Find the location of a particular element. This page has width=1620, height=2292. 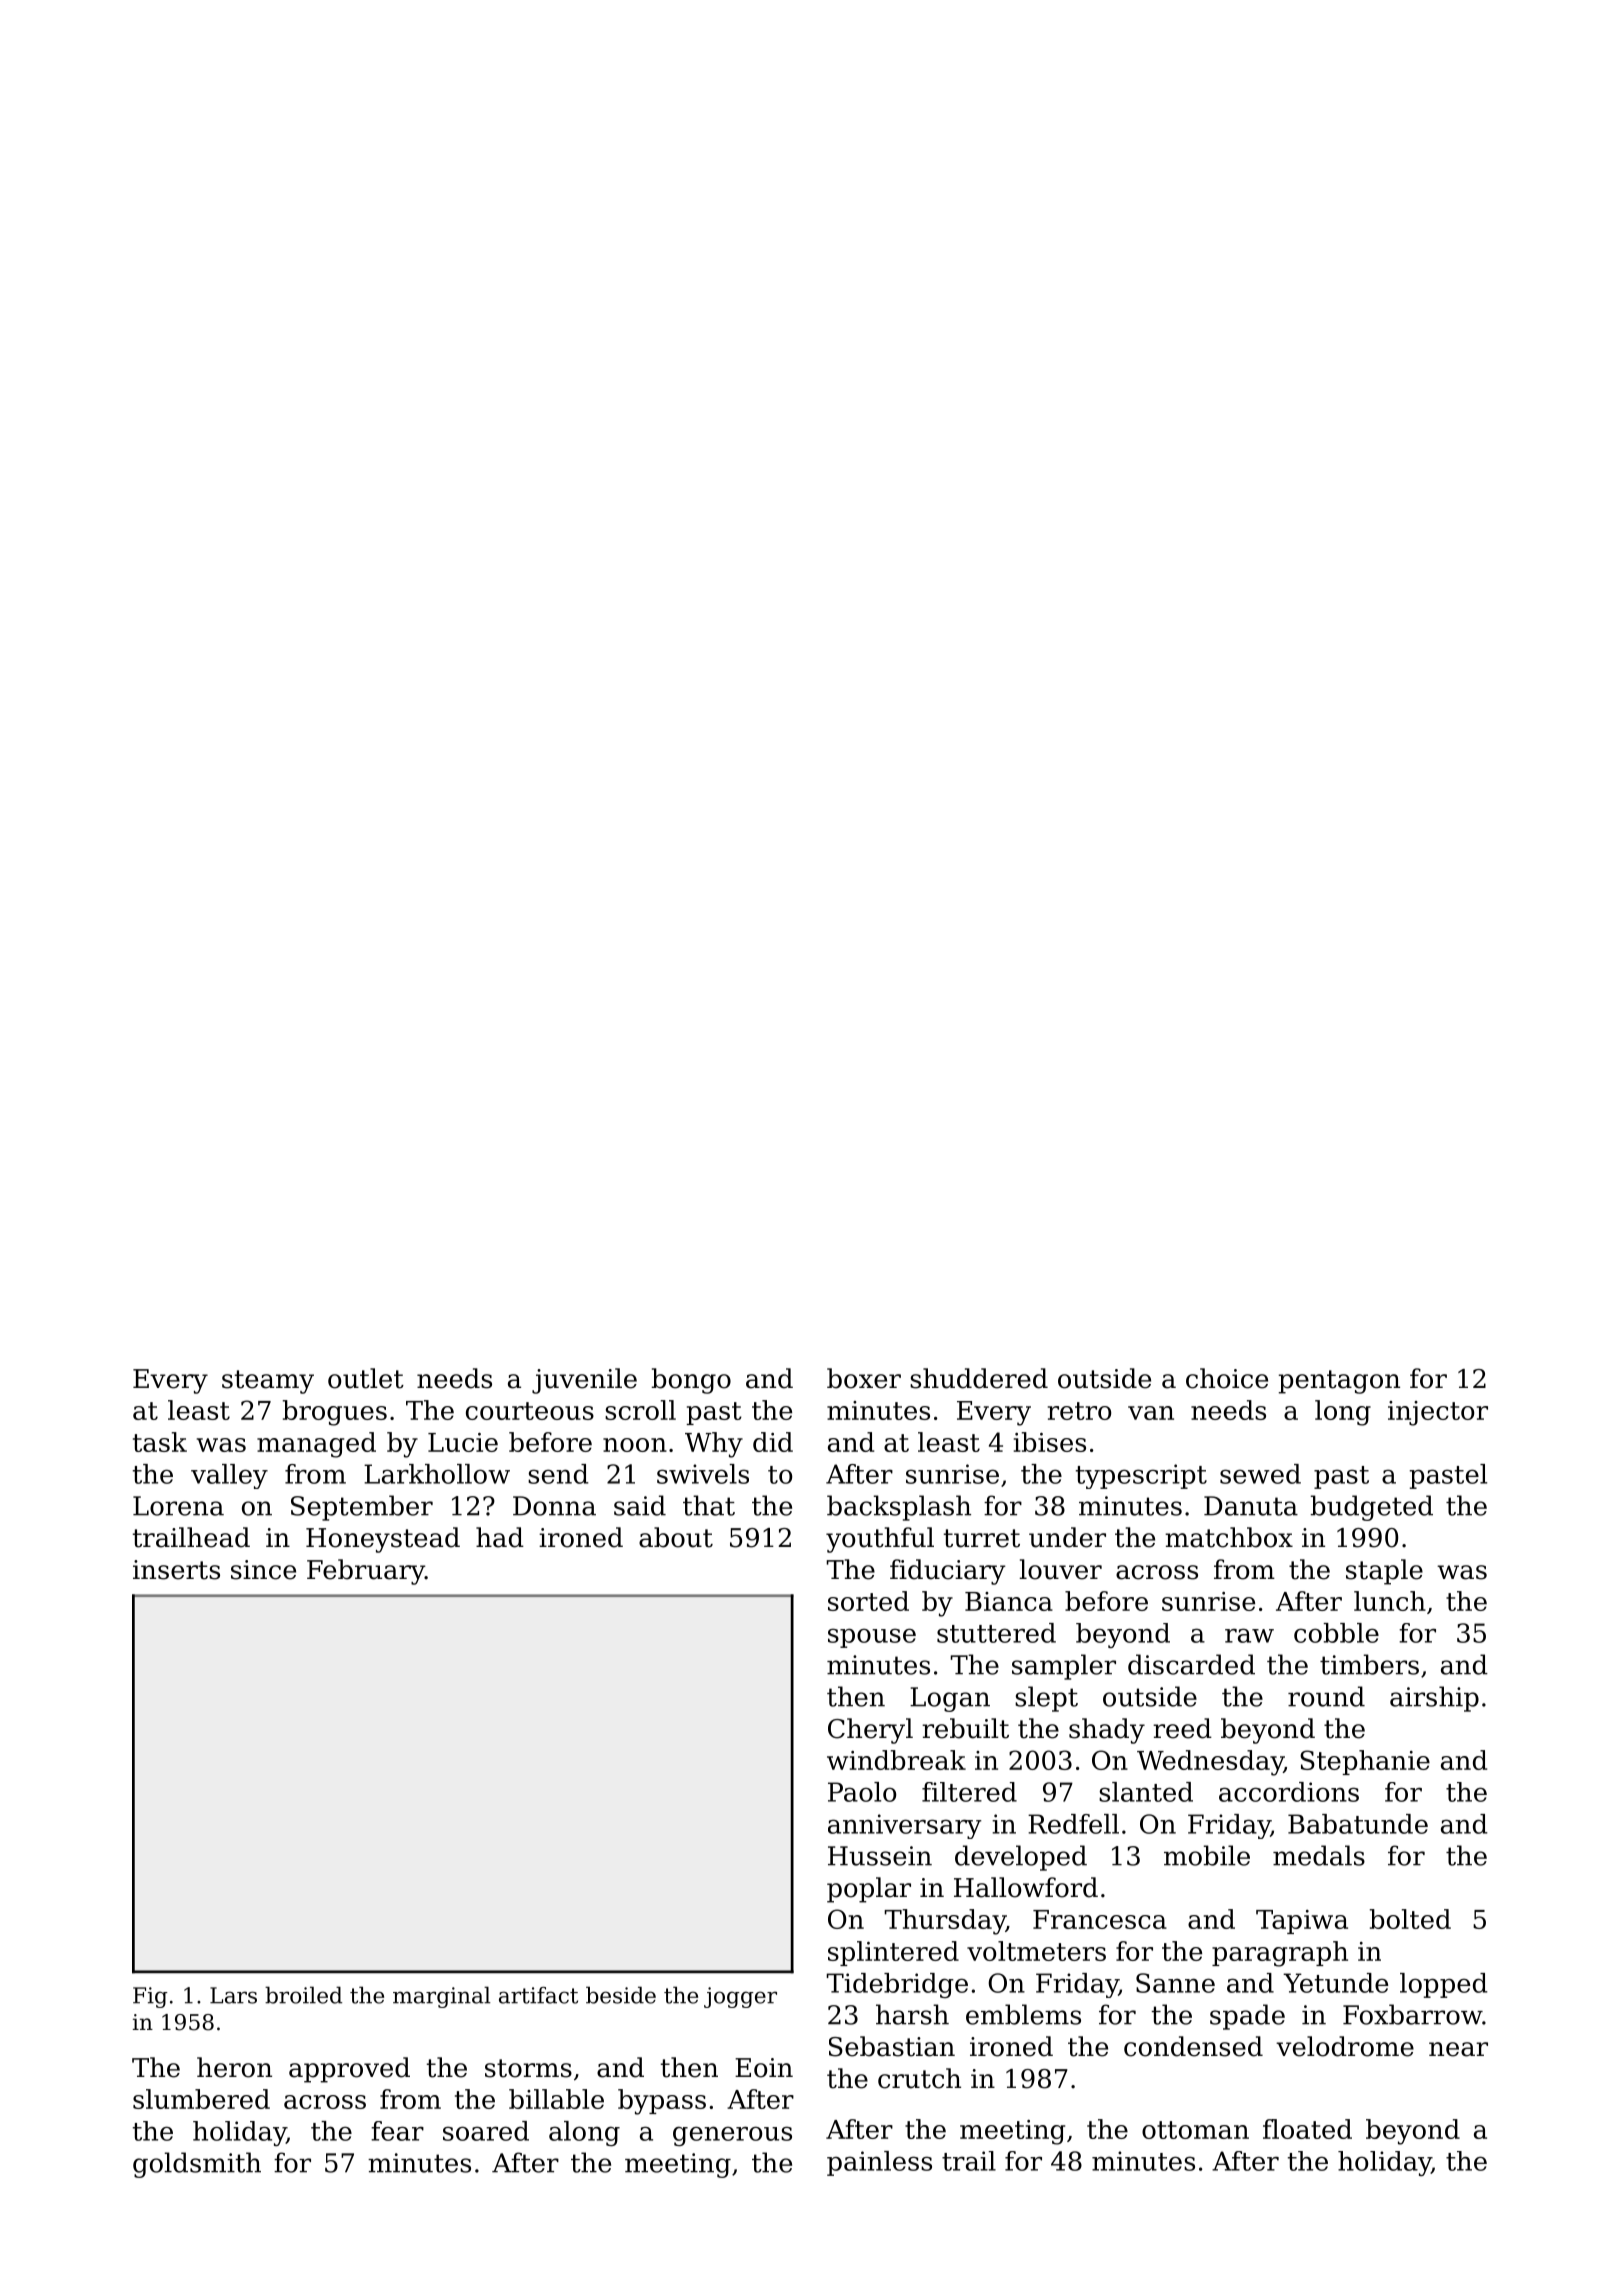

Yetunde is located at coordinates (1335, 1983).
